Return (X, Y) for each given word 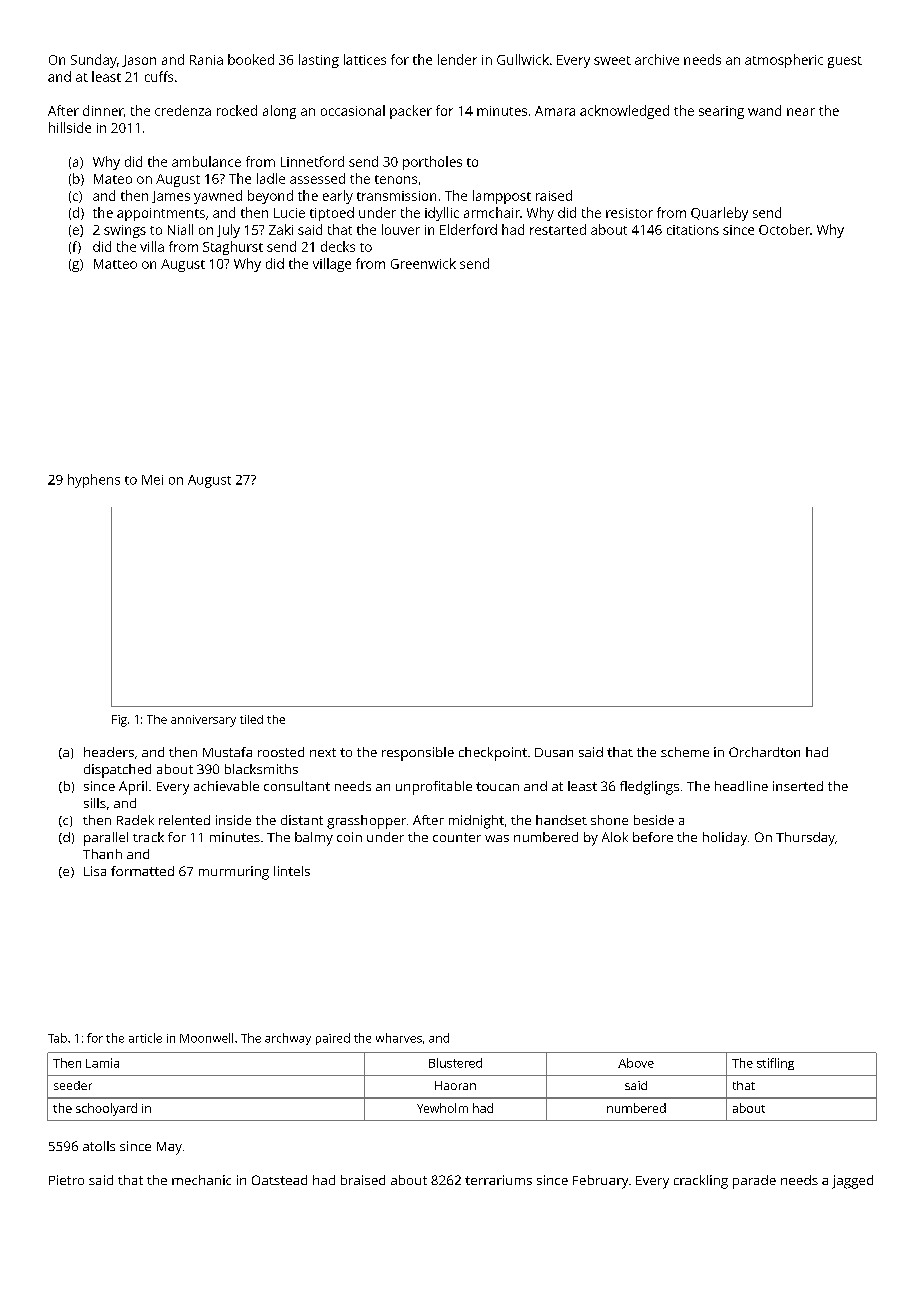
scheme (685, 752)
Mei (152, 480)
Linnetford (312, 161)
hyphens (94, 481)
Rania (206, 60)
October (784, 229)
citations (693, 230)
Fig (119, 721)
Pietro (66, 1180)
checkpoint (493, 754)
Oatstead (279, 1180)
